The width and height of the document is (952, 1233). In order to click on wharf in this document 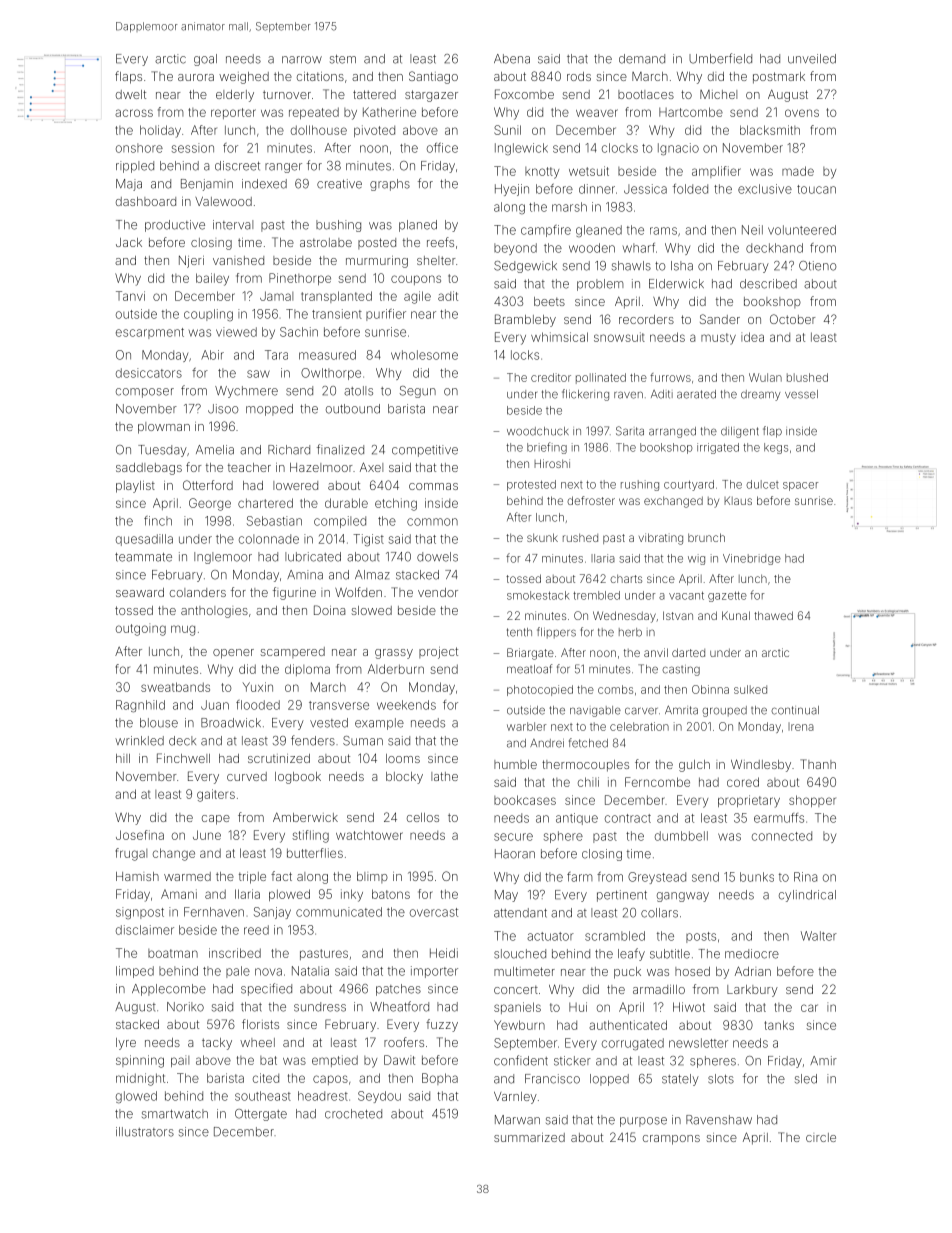, I will do `click(639, 248)`.
